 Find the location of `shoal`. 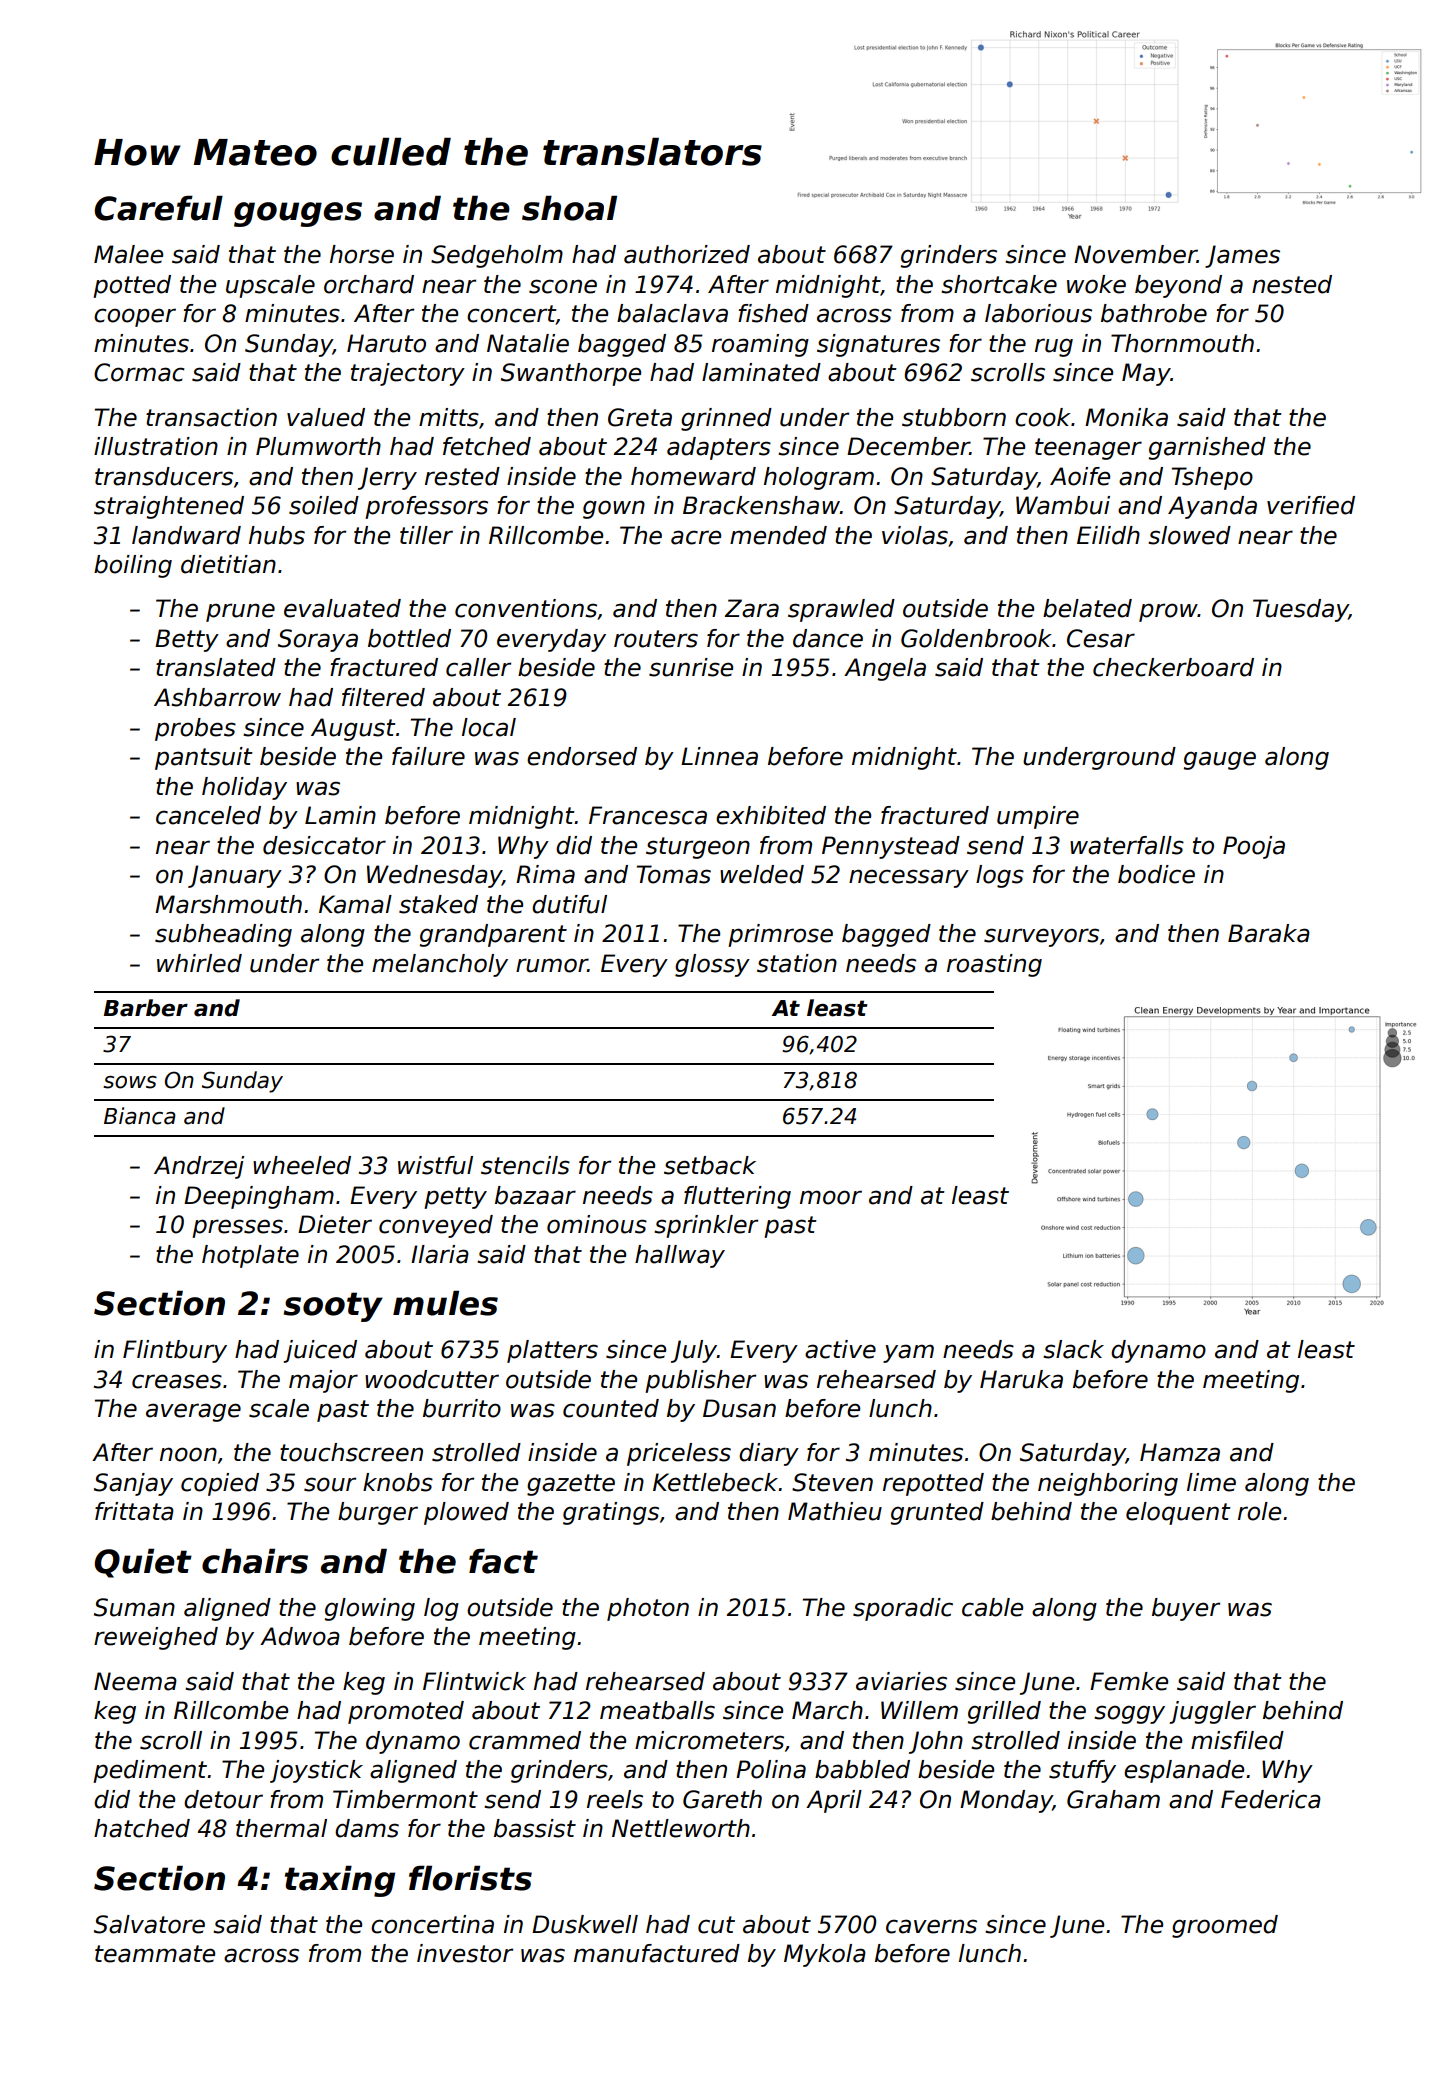

shoal is located at coordinates (569, 208).
